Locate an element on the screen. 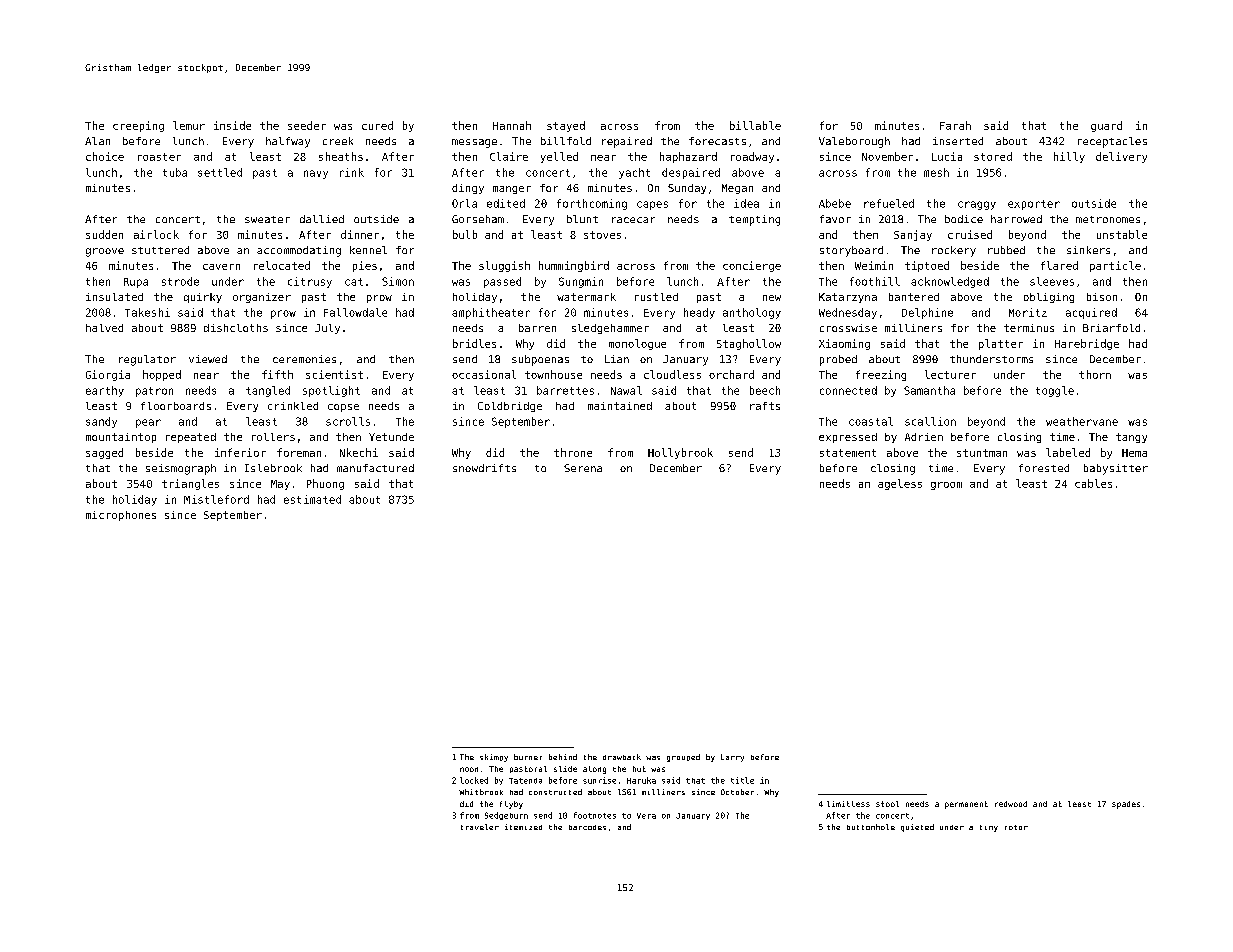 This screenshot has width=1233, height=952. microphones is located at coordinates (121, 516).
